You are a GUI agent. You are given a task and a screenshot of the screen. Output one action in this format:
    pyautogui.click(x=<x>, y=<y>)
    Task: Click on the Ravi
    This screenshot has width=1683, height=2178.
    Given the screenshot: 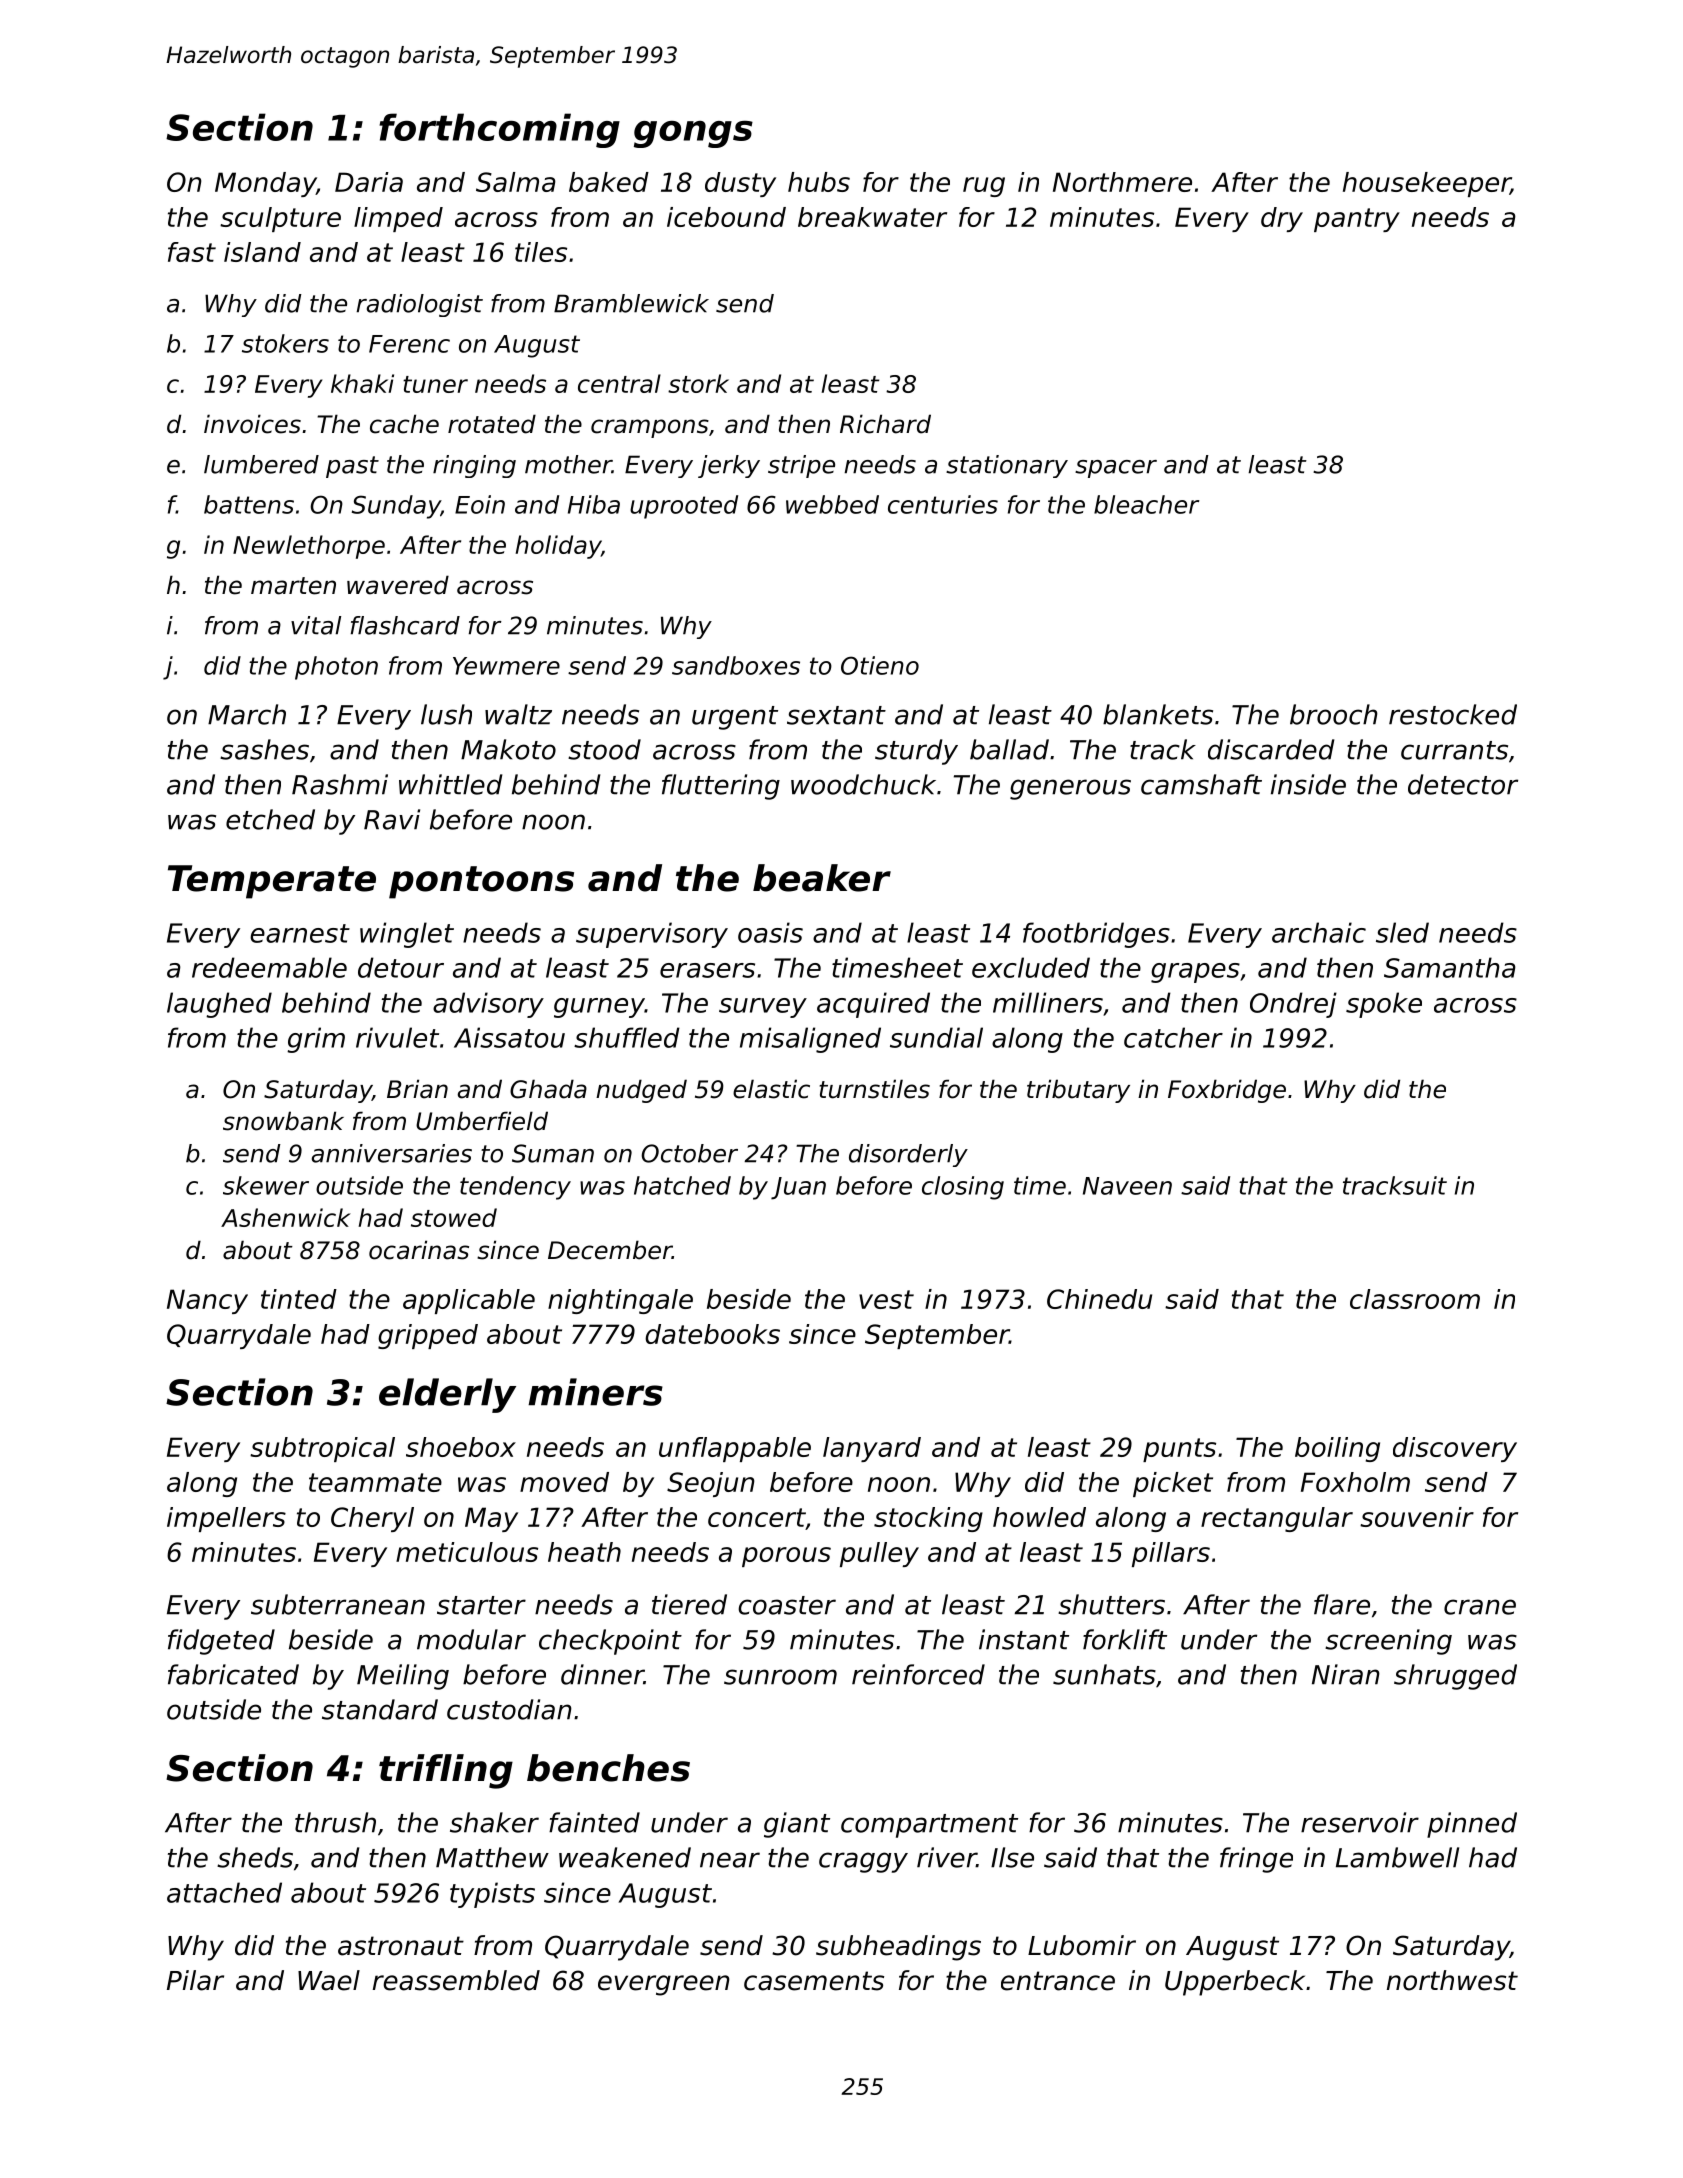 What is the action you would take?
    pyautogui.click(x=392, y=819)
